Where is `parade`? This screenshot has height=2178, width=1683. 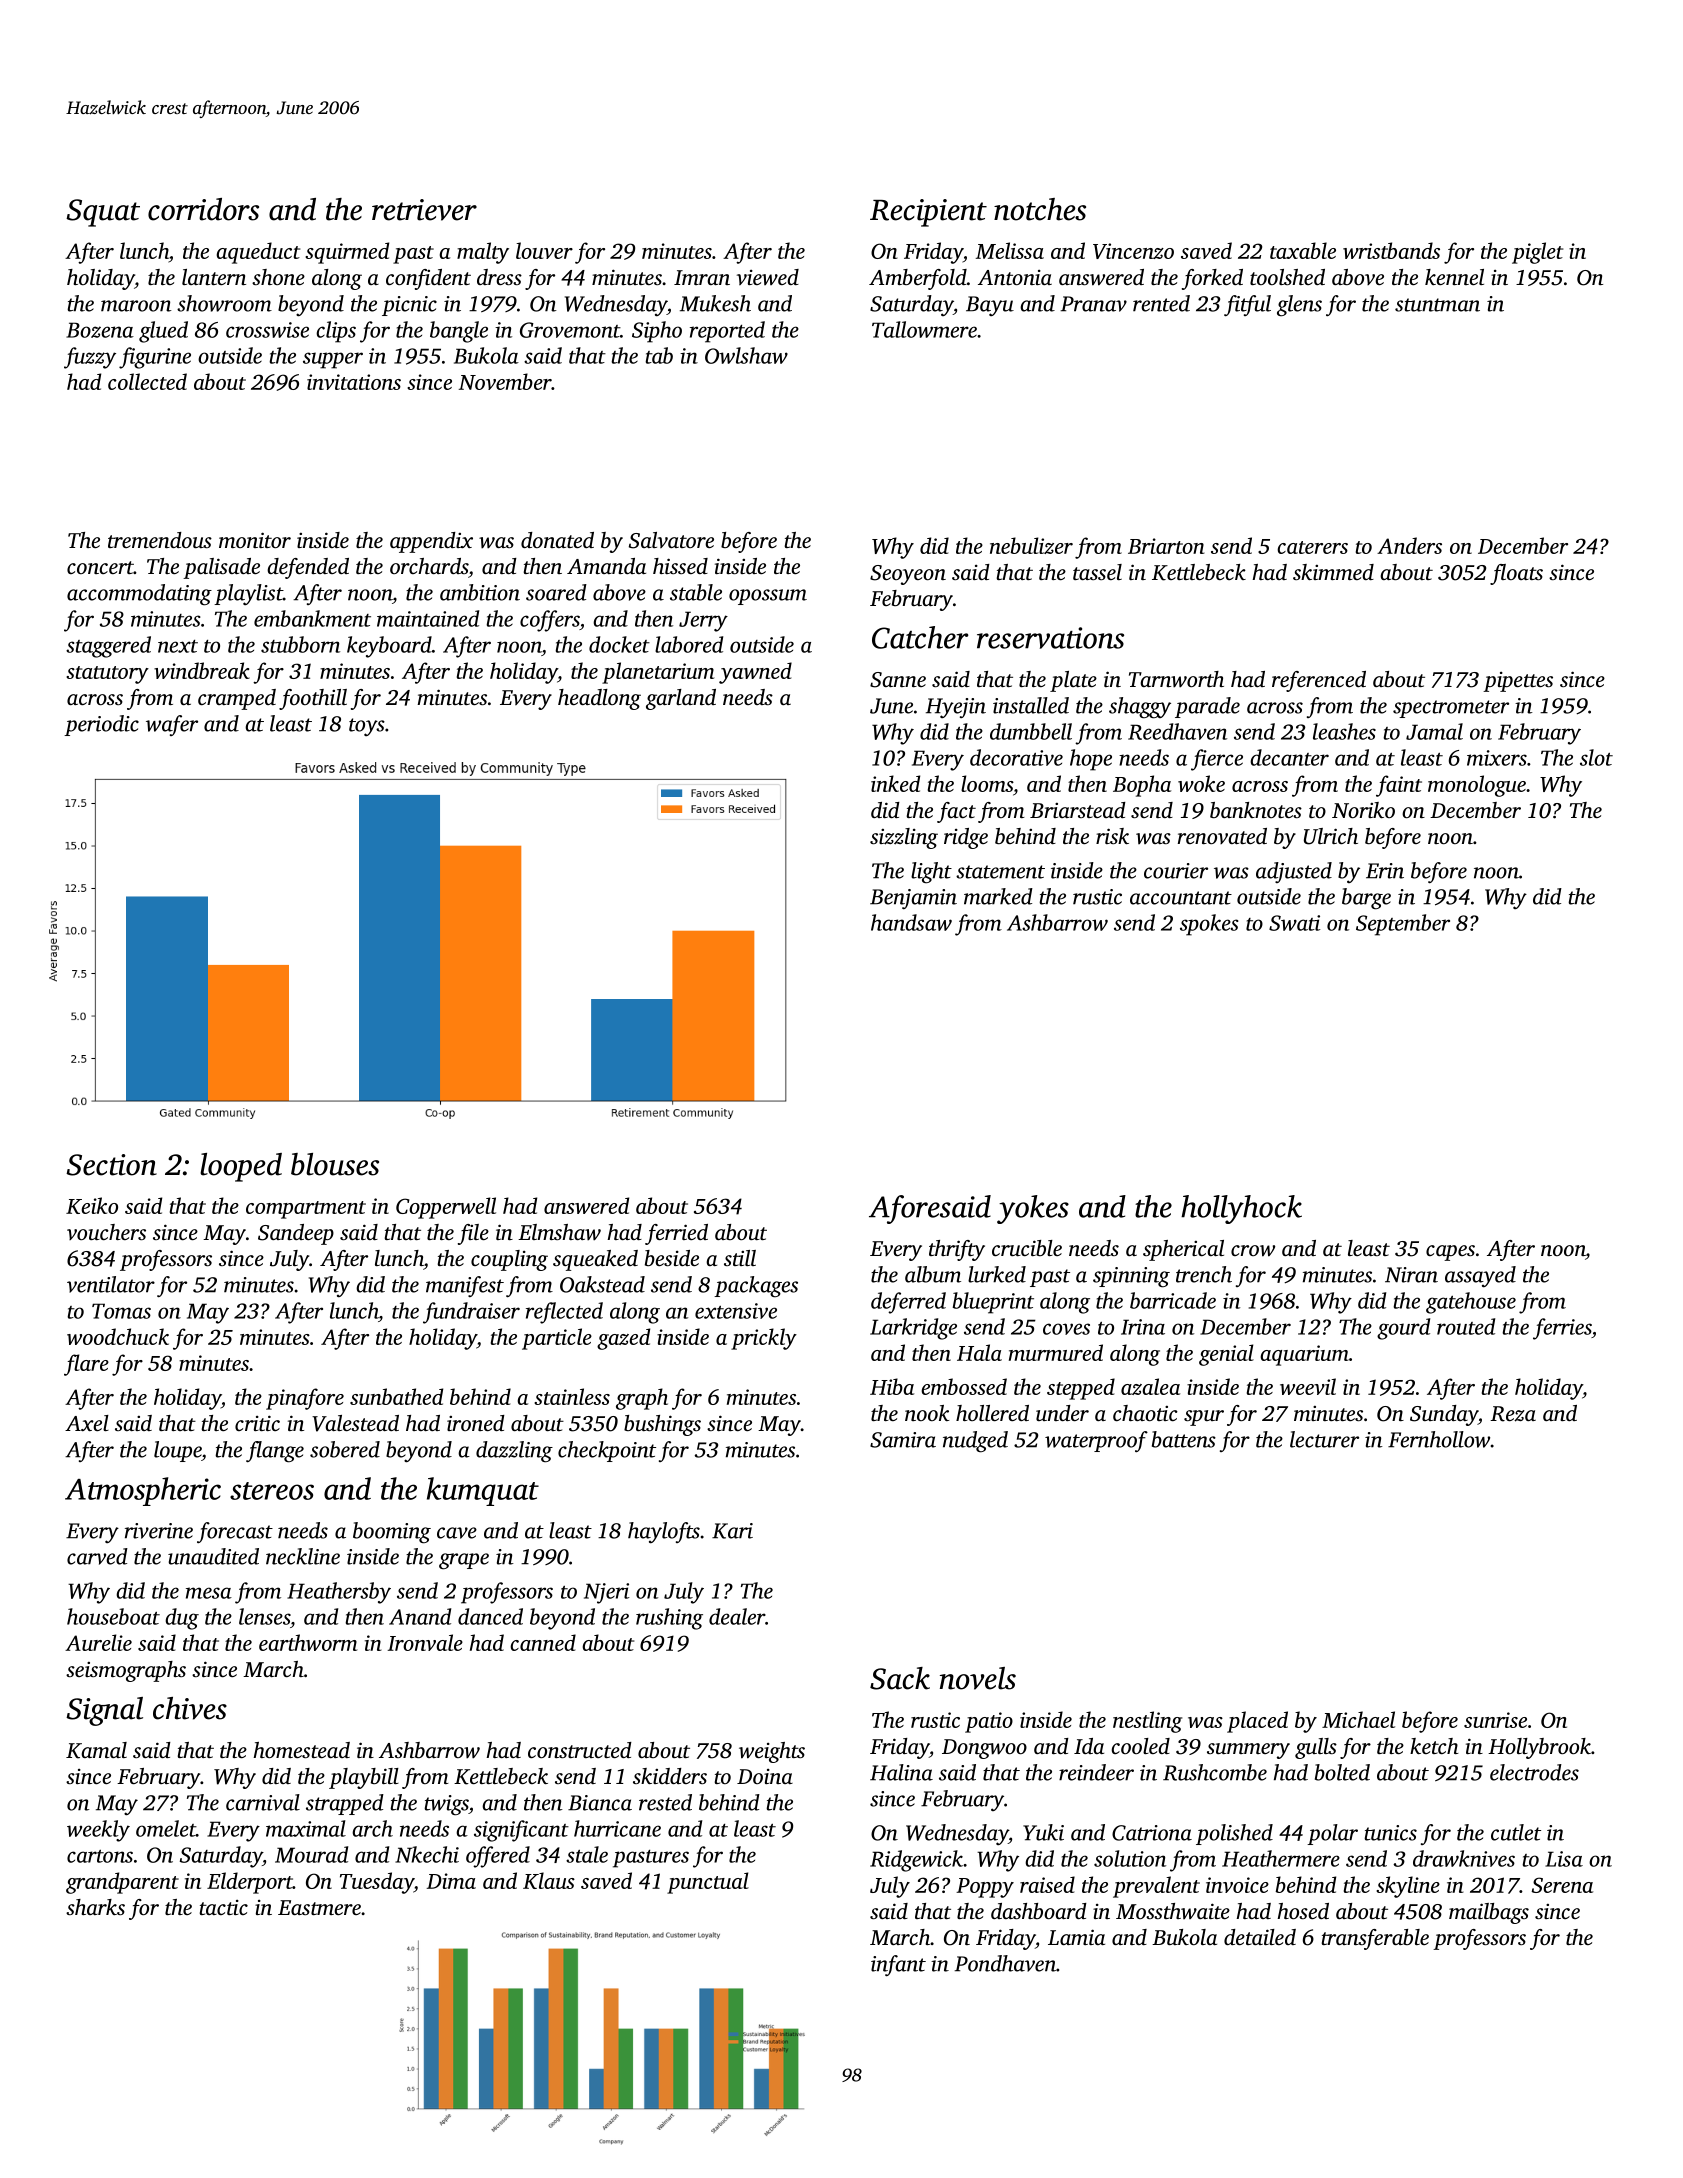 parade is located at coordinates (1207, 707).
